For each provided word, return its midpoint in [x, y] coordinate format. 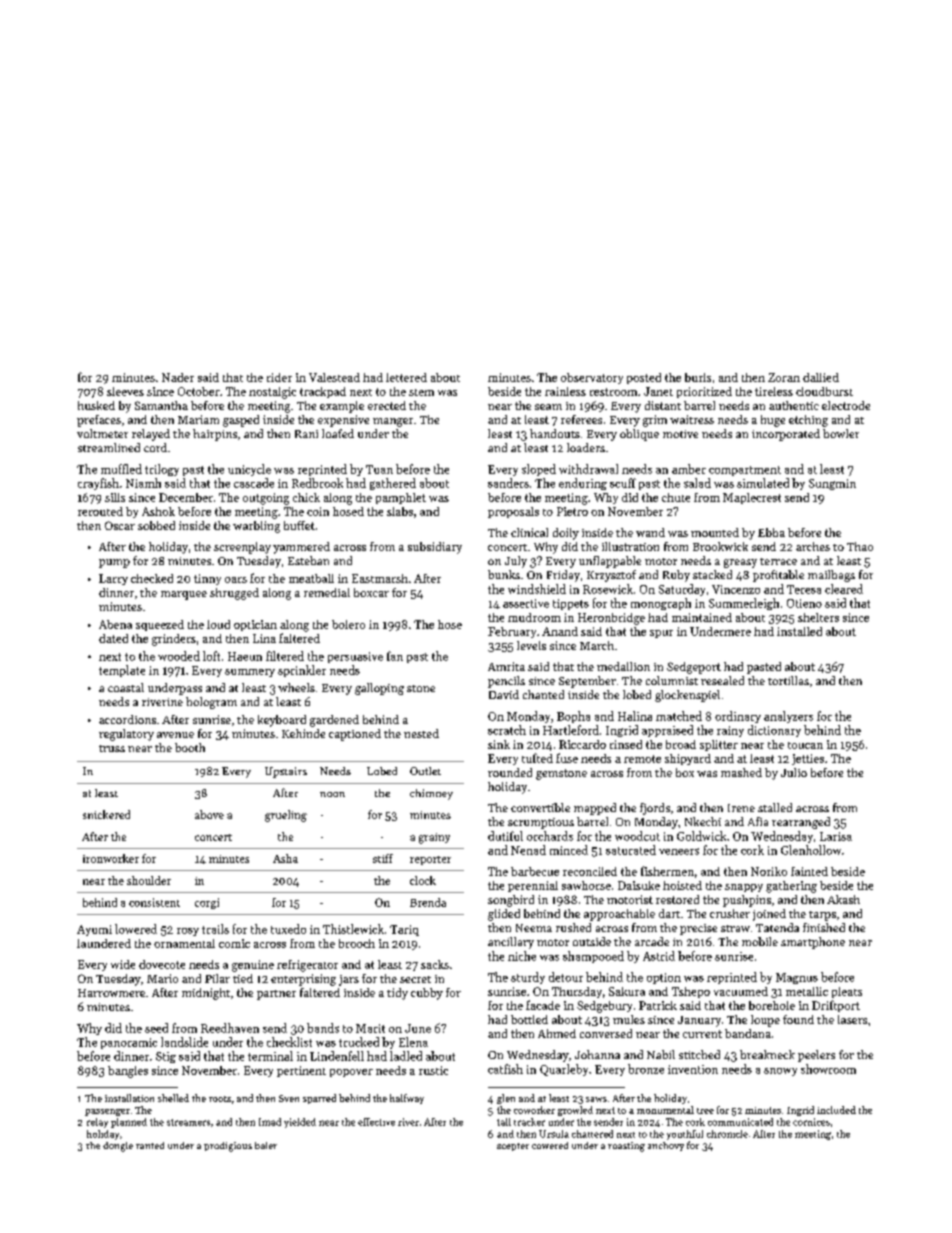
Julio [794, 772]
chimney [431, 794]
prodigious [228, 1147]
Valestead [334, 377]
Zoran [784, 377]
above [209, 814]
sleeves [125, 391]
